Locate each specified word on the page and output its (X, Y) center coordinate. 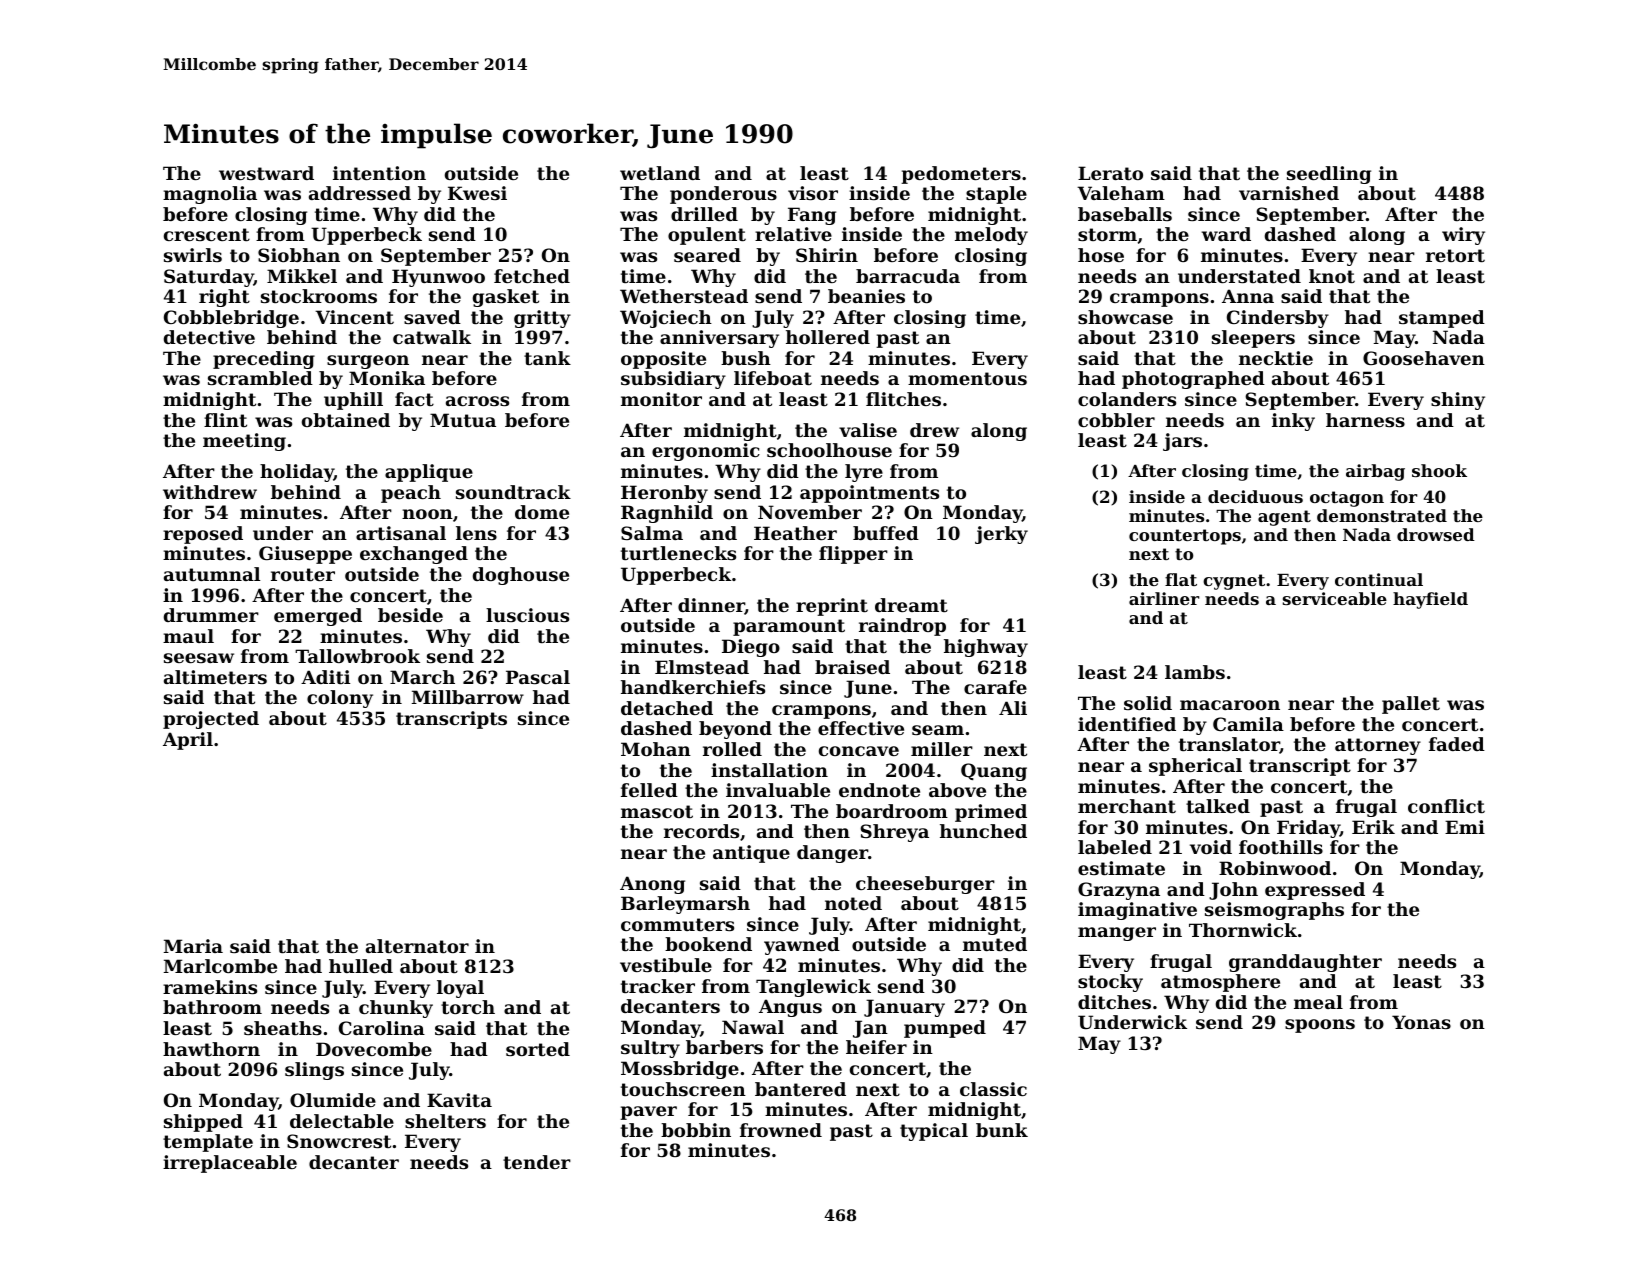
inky (1293, 422)
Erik (1373, 827)
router (303, 574)
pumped (945, 1029)
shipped (203, 1123)
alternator (417, 946)
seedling (1329, 175)
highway (986, 648)
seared (707, 255)
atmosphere (1220, 983)
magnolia (210, 195)
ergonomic (706, 452)
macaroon (1230, 705)
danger (832, 854)
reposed (203, 535)
